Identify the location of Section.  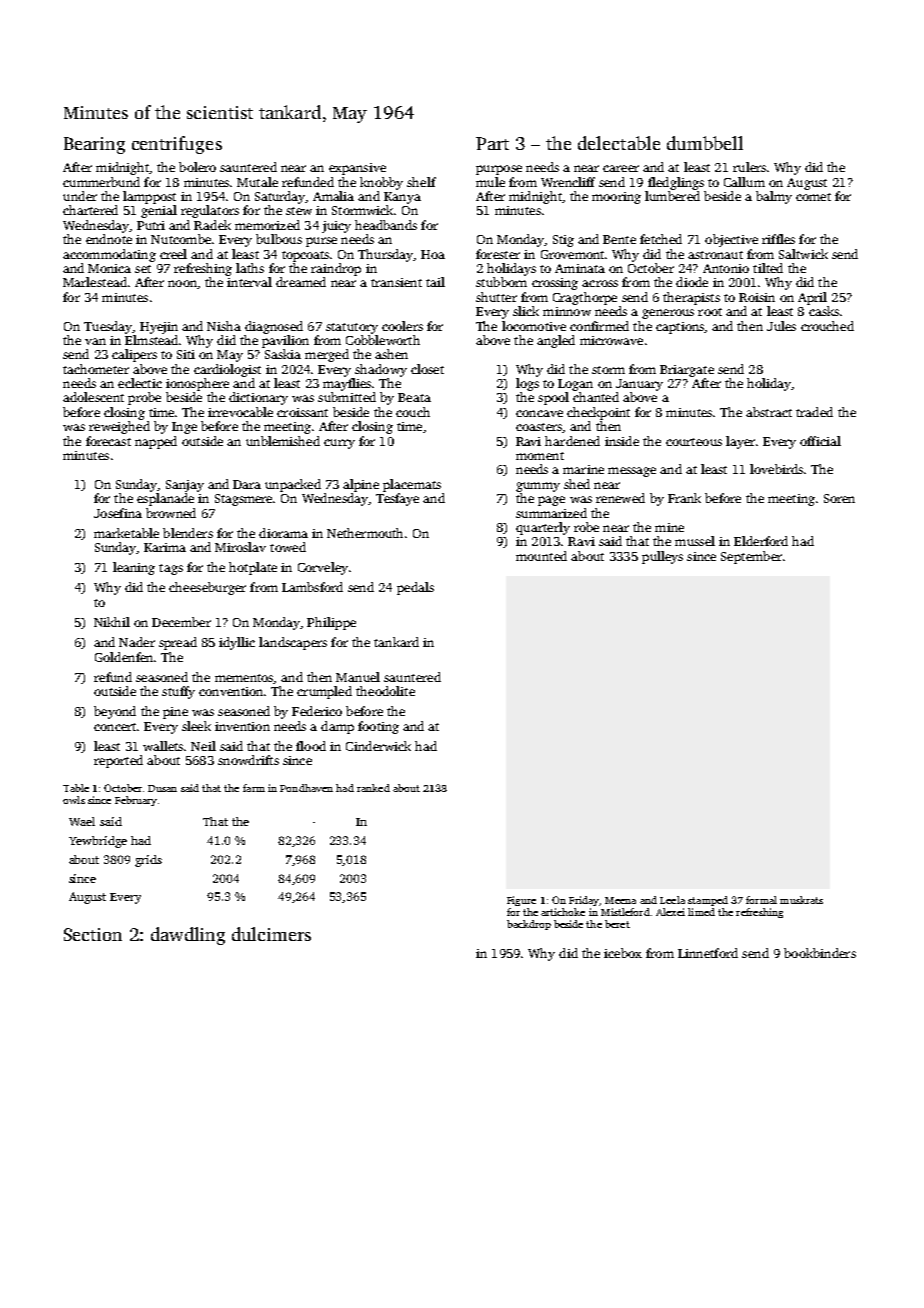
(93, 934).
